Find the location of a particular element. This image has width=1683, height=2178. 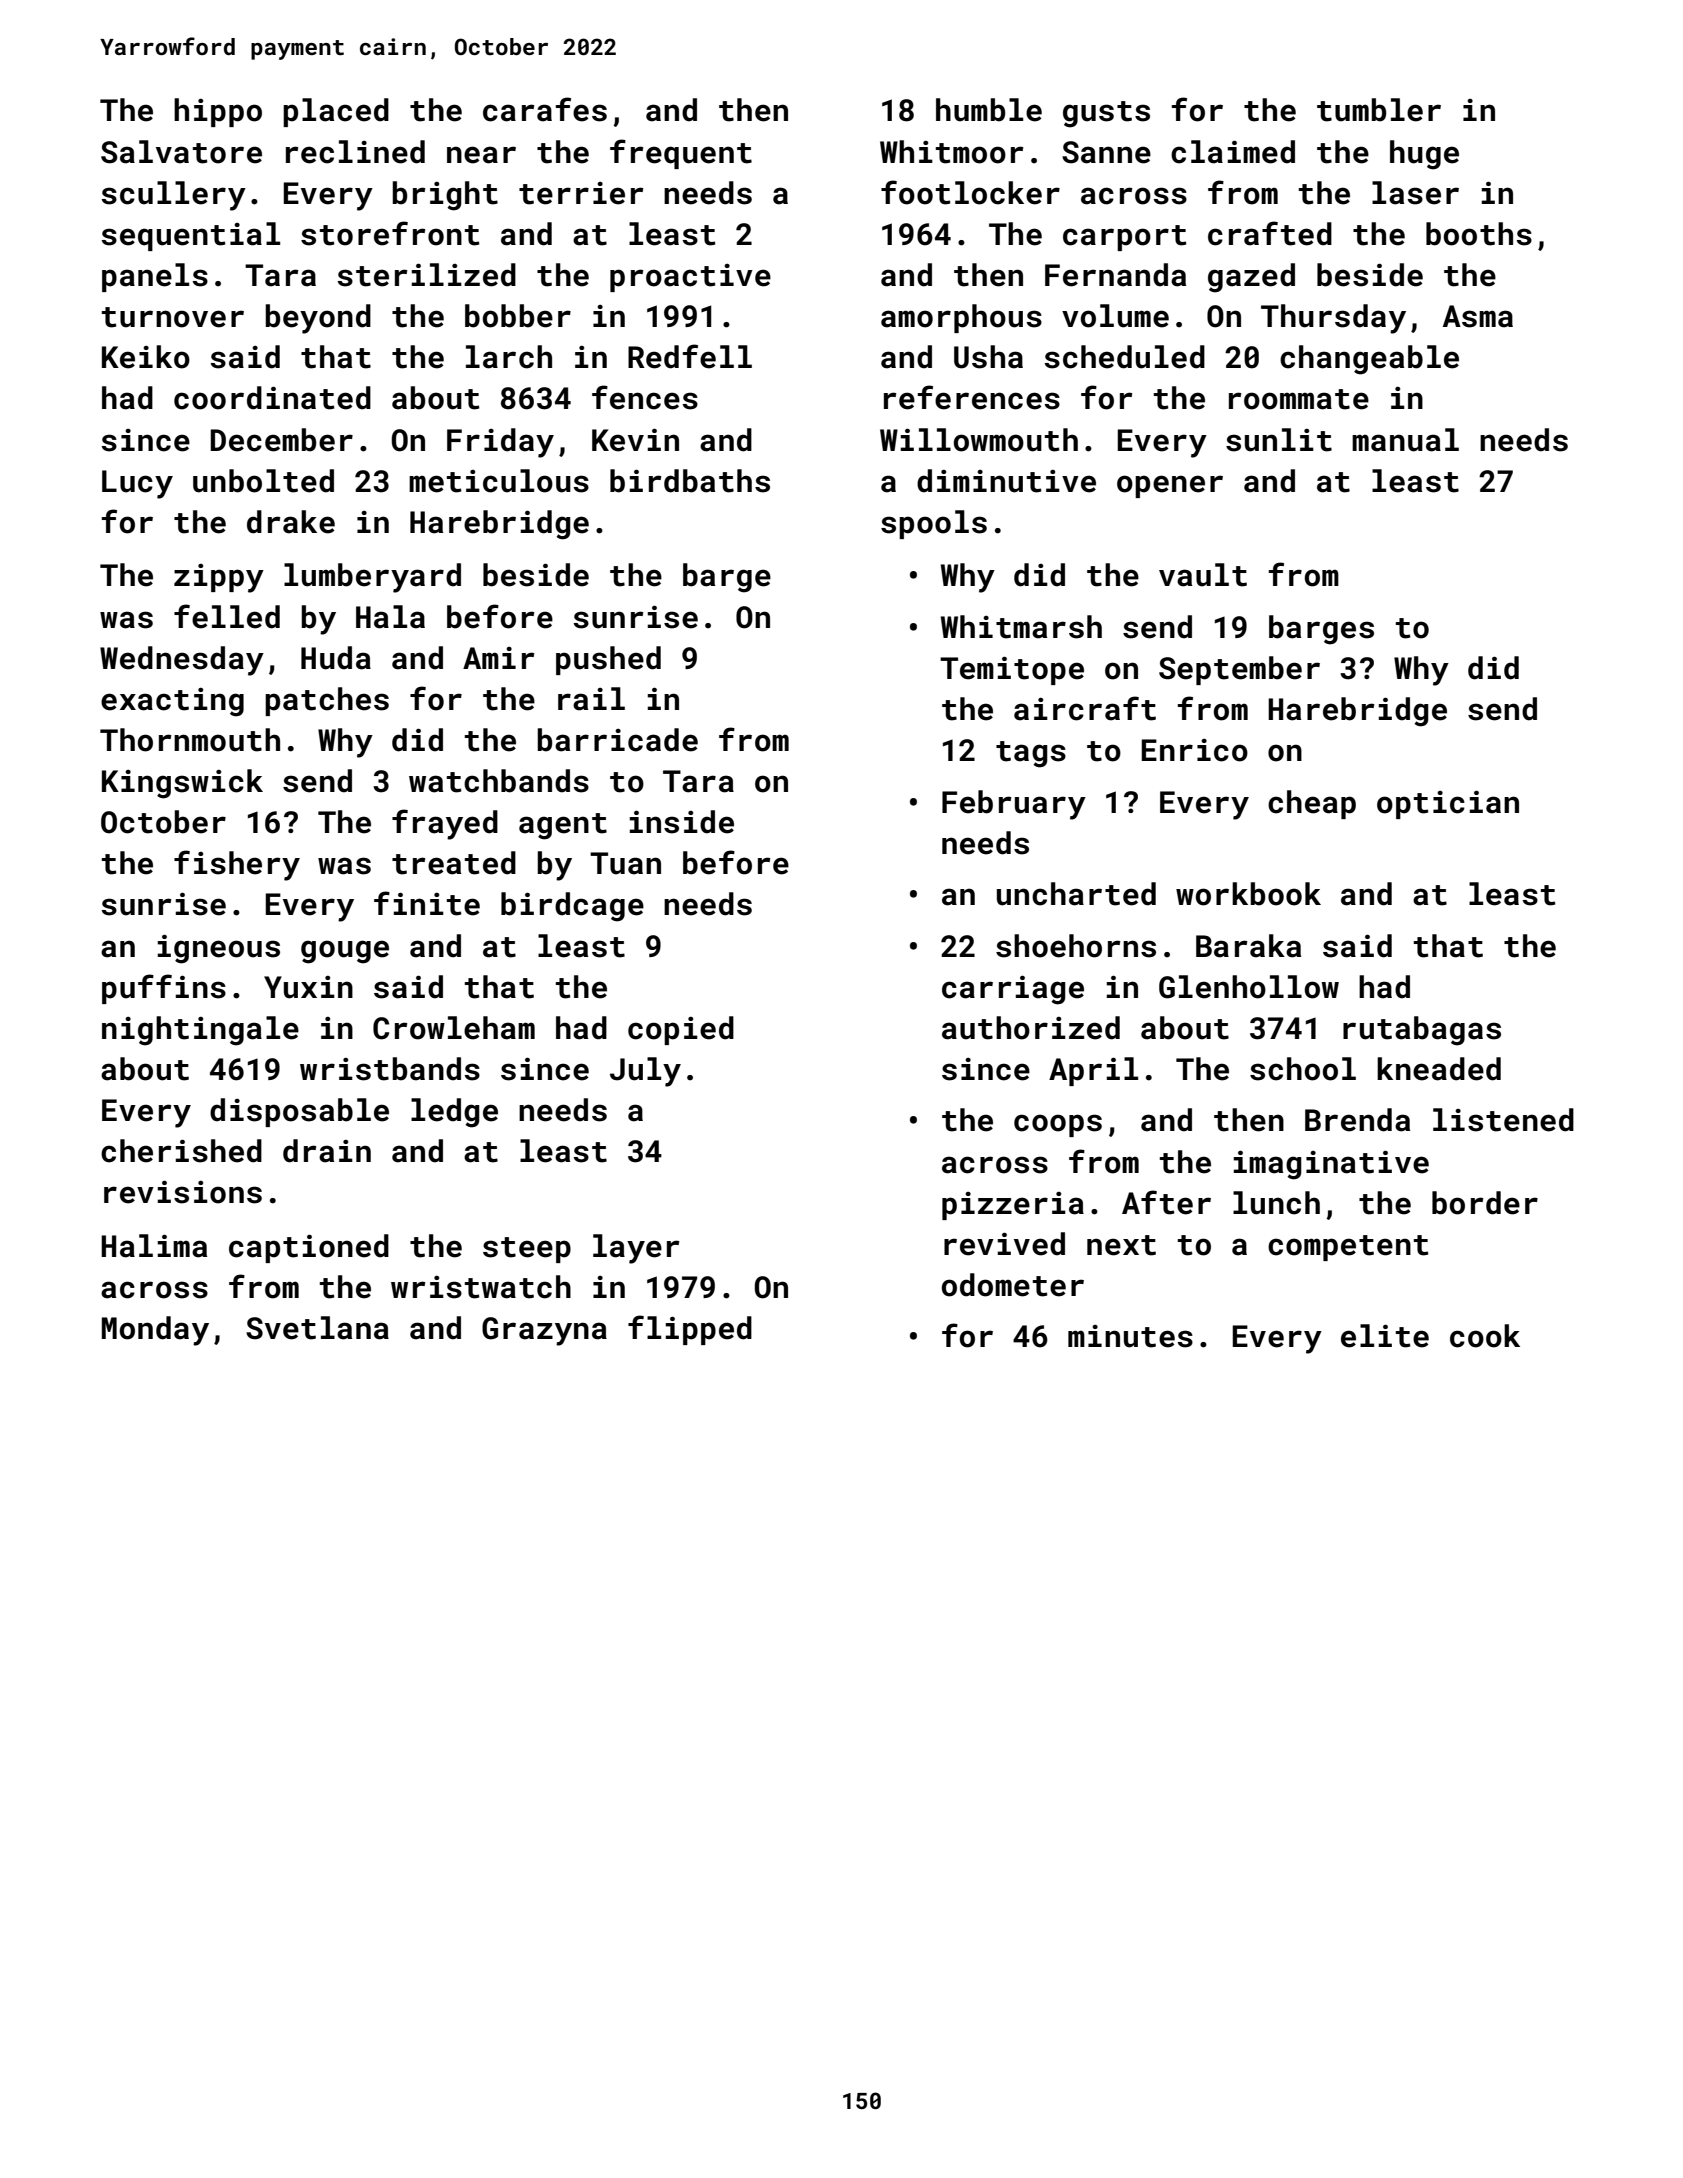

tumbler is located at coordinates (1379, 110).
